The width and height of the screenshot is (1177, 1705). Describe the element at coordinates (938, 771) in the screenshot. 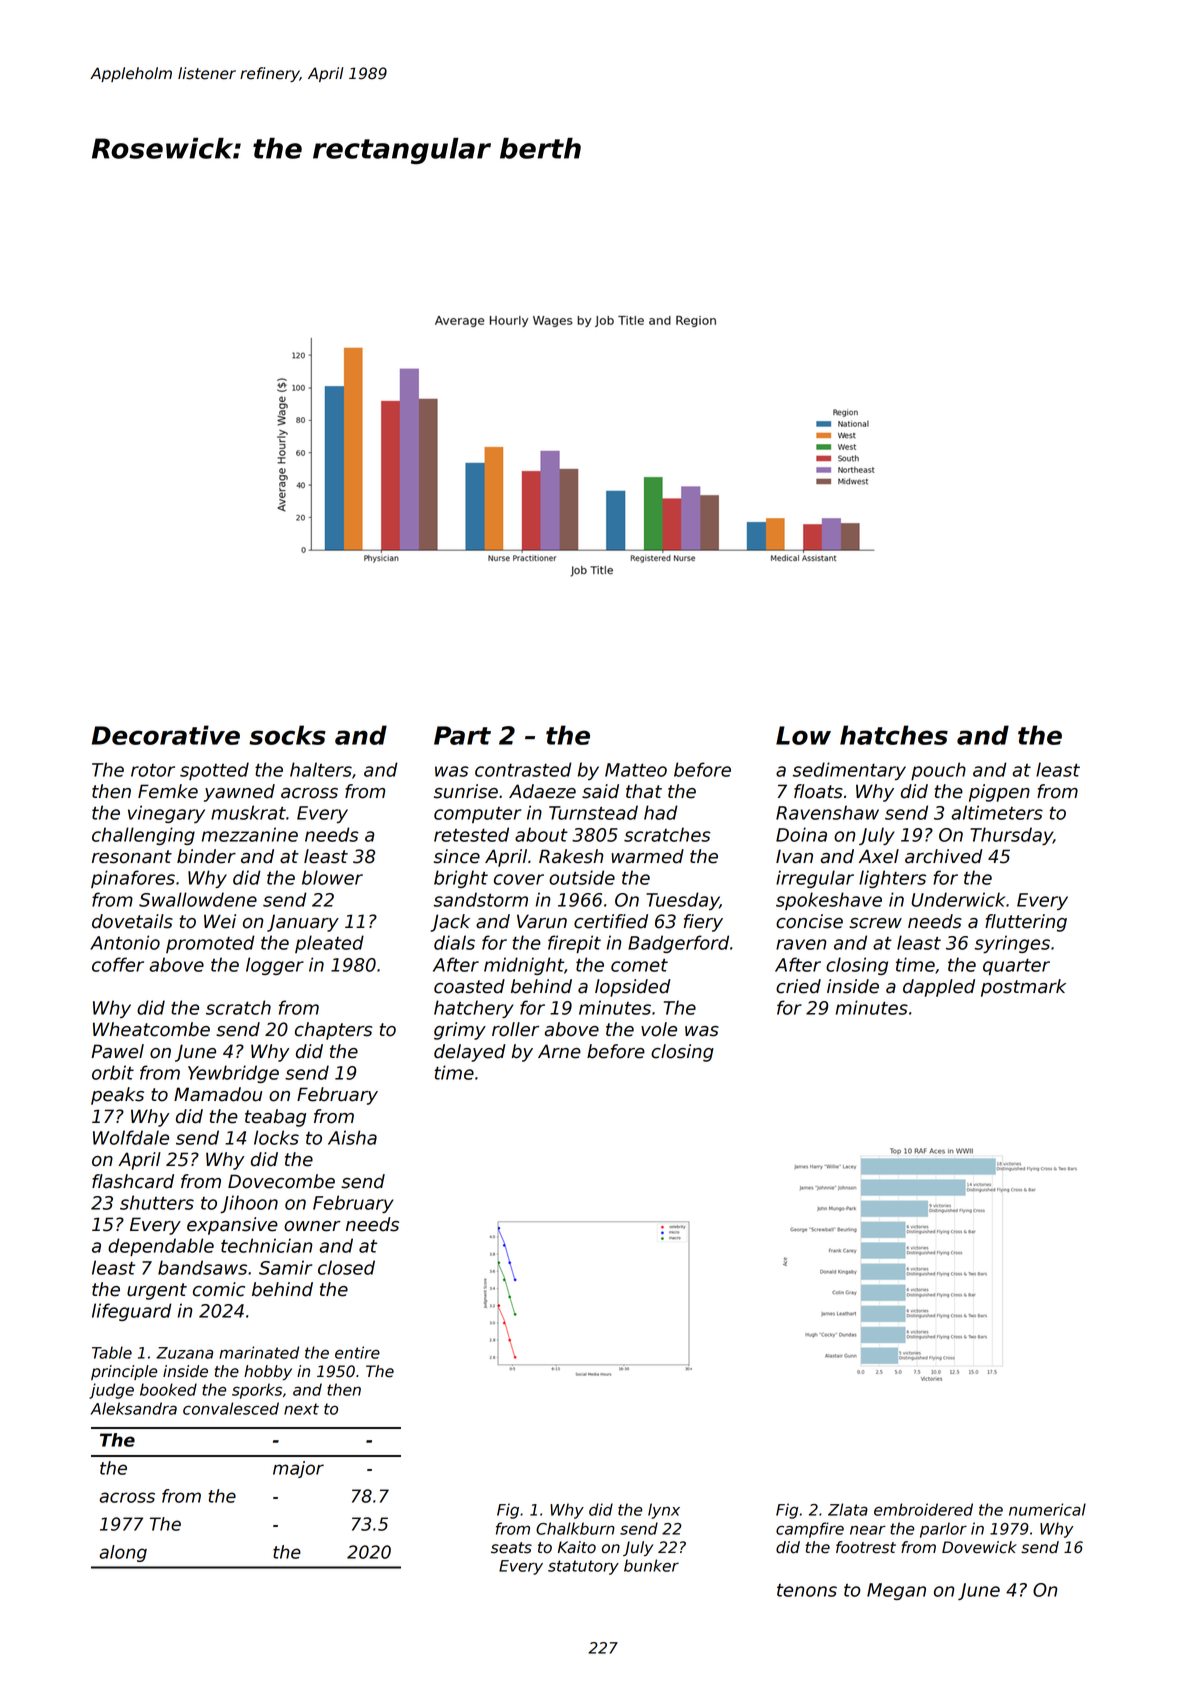

I see `pouch` at that location.
